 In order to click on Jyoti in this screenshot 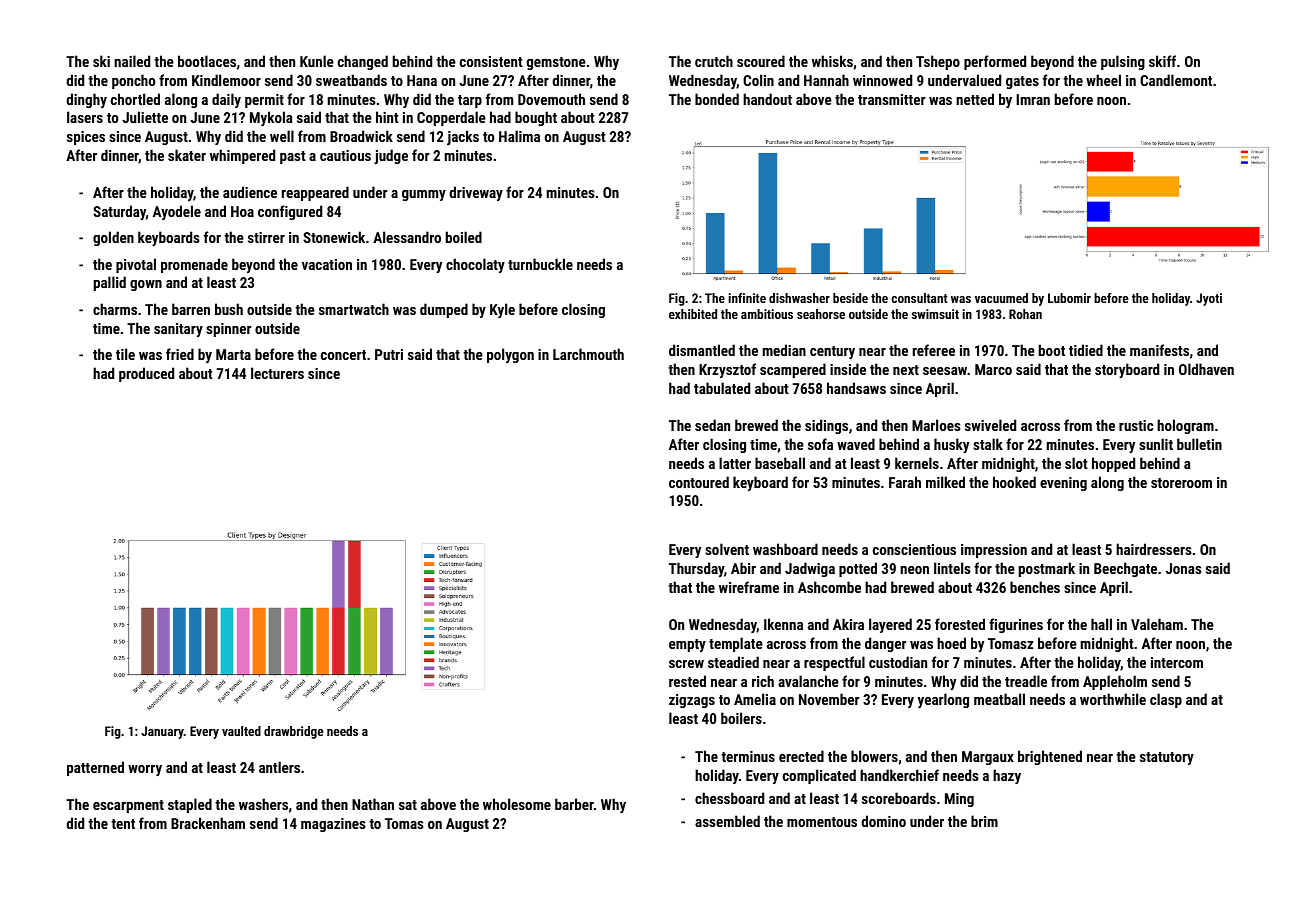, I will do `click(1209, 299)`.
